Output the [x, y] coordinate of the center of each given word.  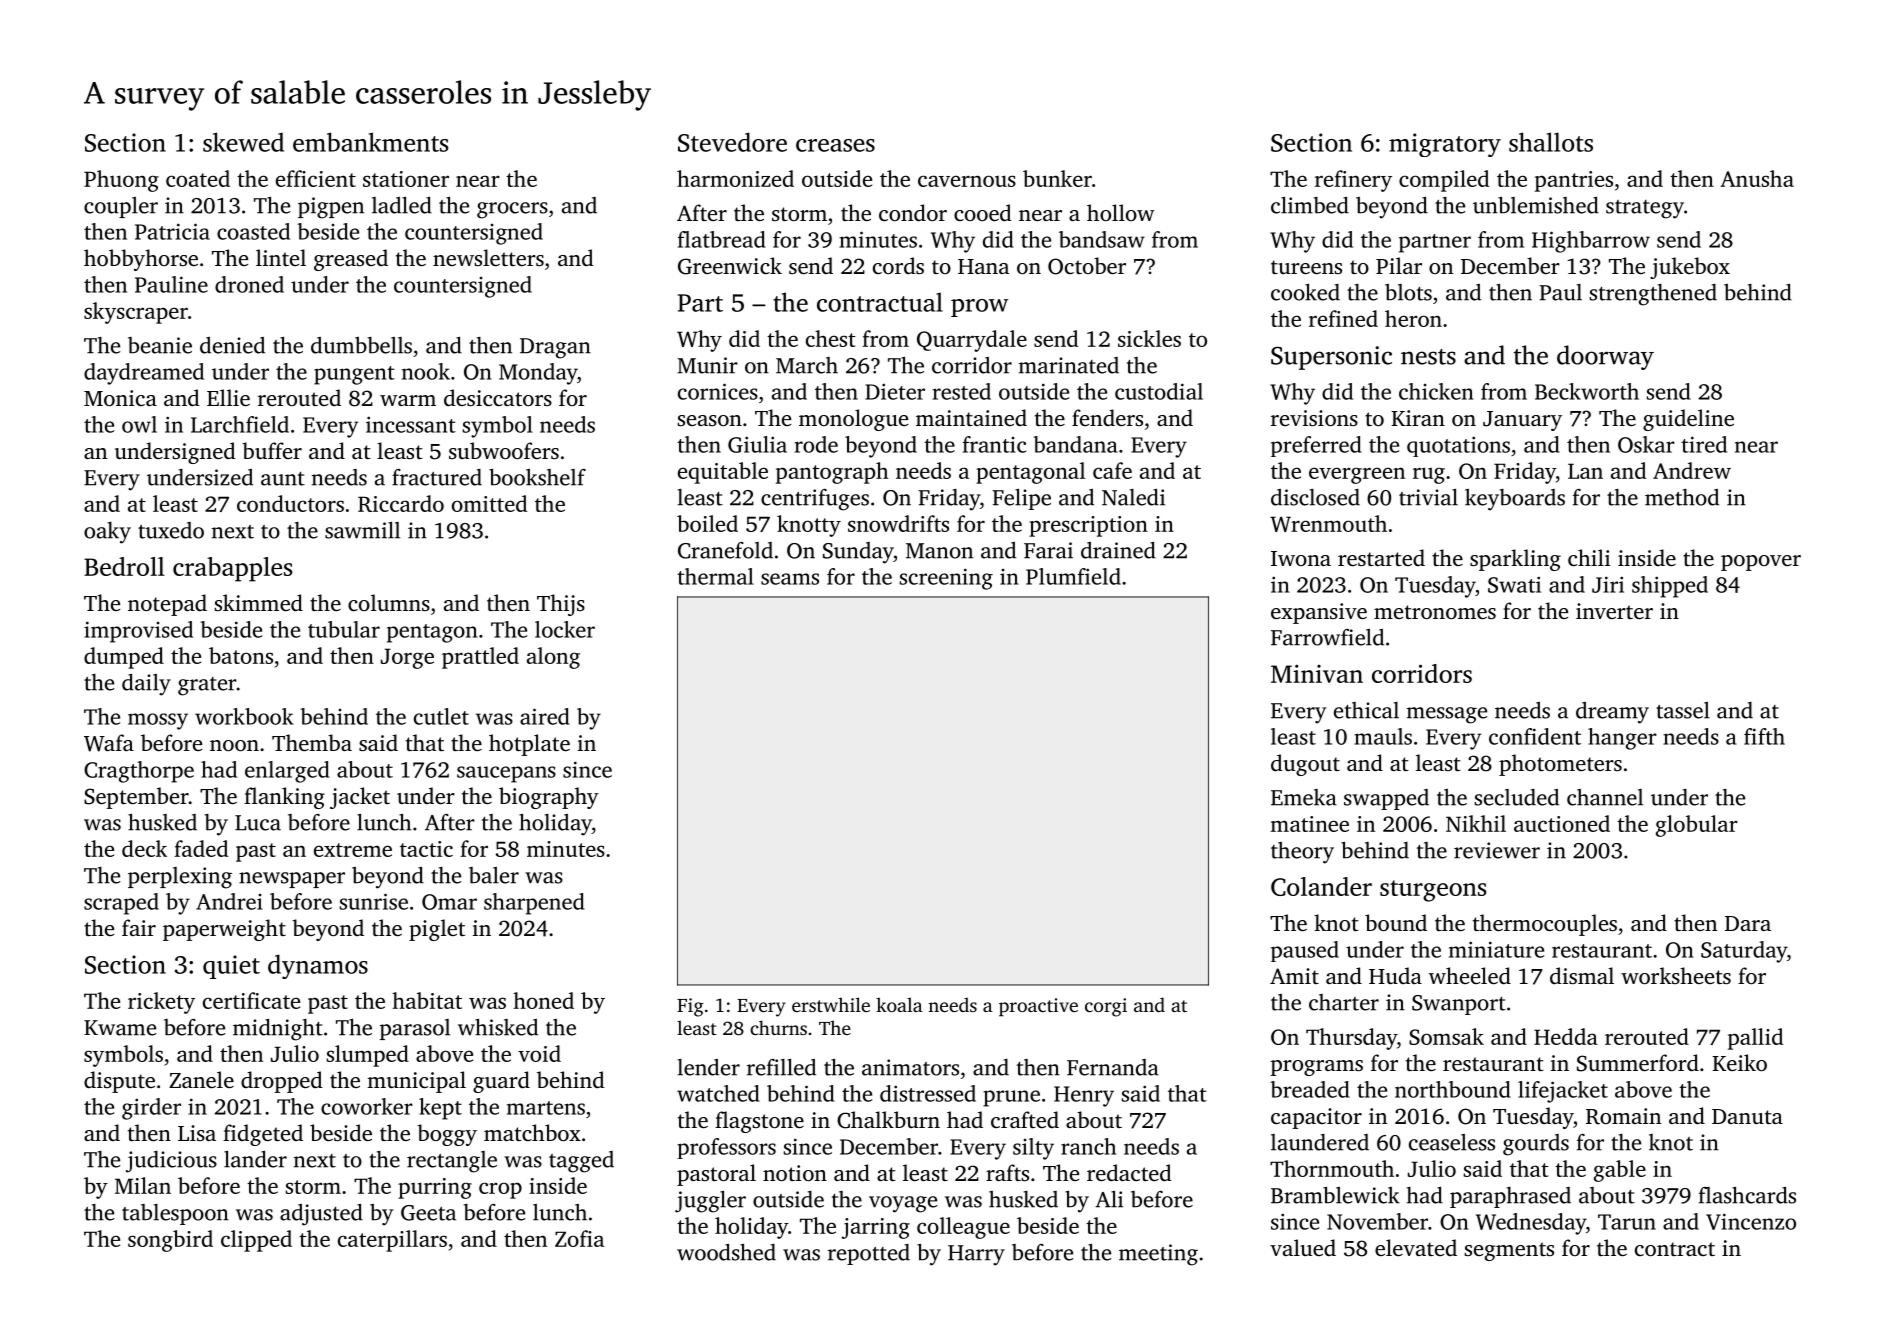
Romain [1623, 1116]
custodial [1159, 391]
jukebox [1690, 268]
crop [500, 1190]
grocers [512, 210]
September [136, 798]
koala [899, 1004]
